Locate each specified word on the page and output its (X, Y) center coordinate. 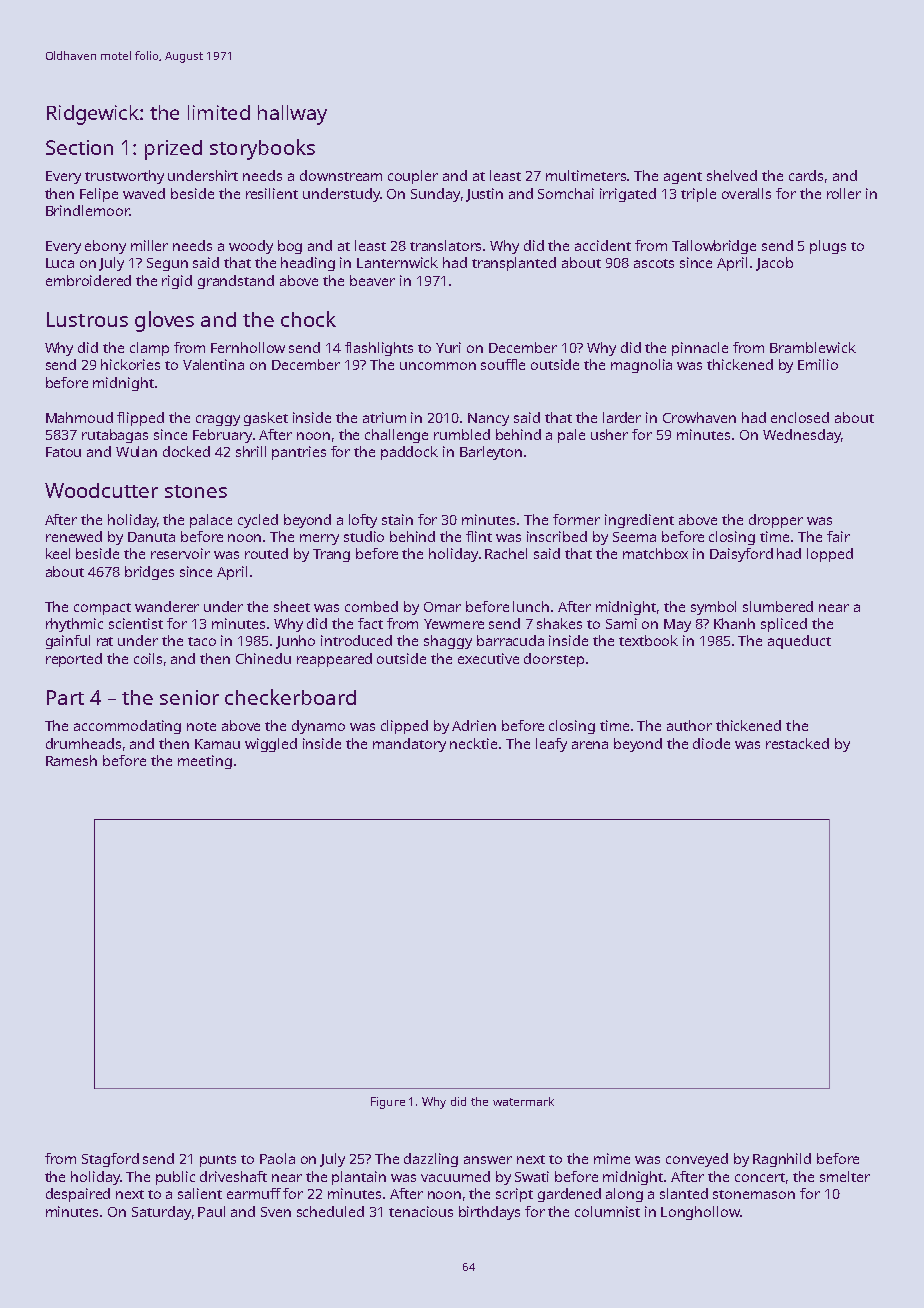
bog (290, 247)
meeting (205, 762)
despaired (78, 1195)
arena (590, 745)
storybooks (262, 149)
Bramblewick (813, 347)
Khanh (734, 623)
